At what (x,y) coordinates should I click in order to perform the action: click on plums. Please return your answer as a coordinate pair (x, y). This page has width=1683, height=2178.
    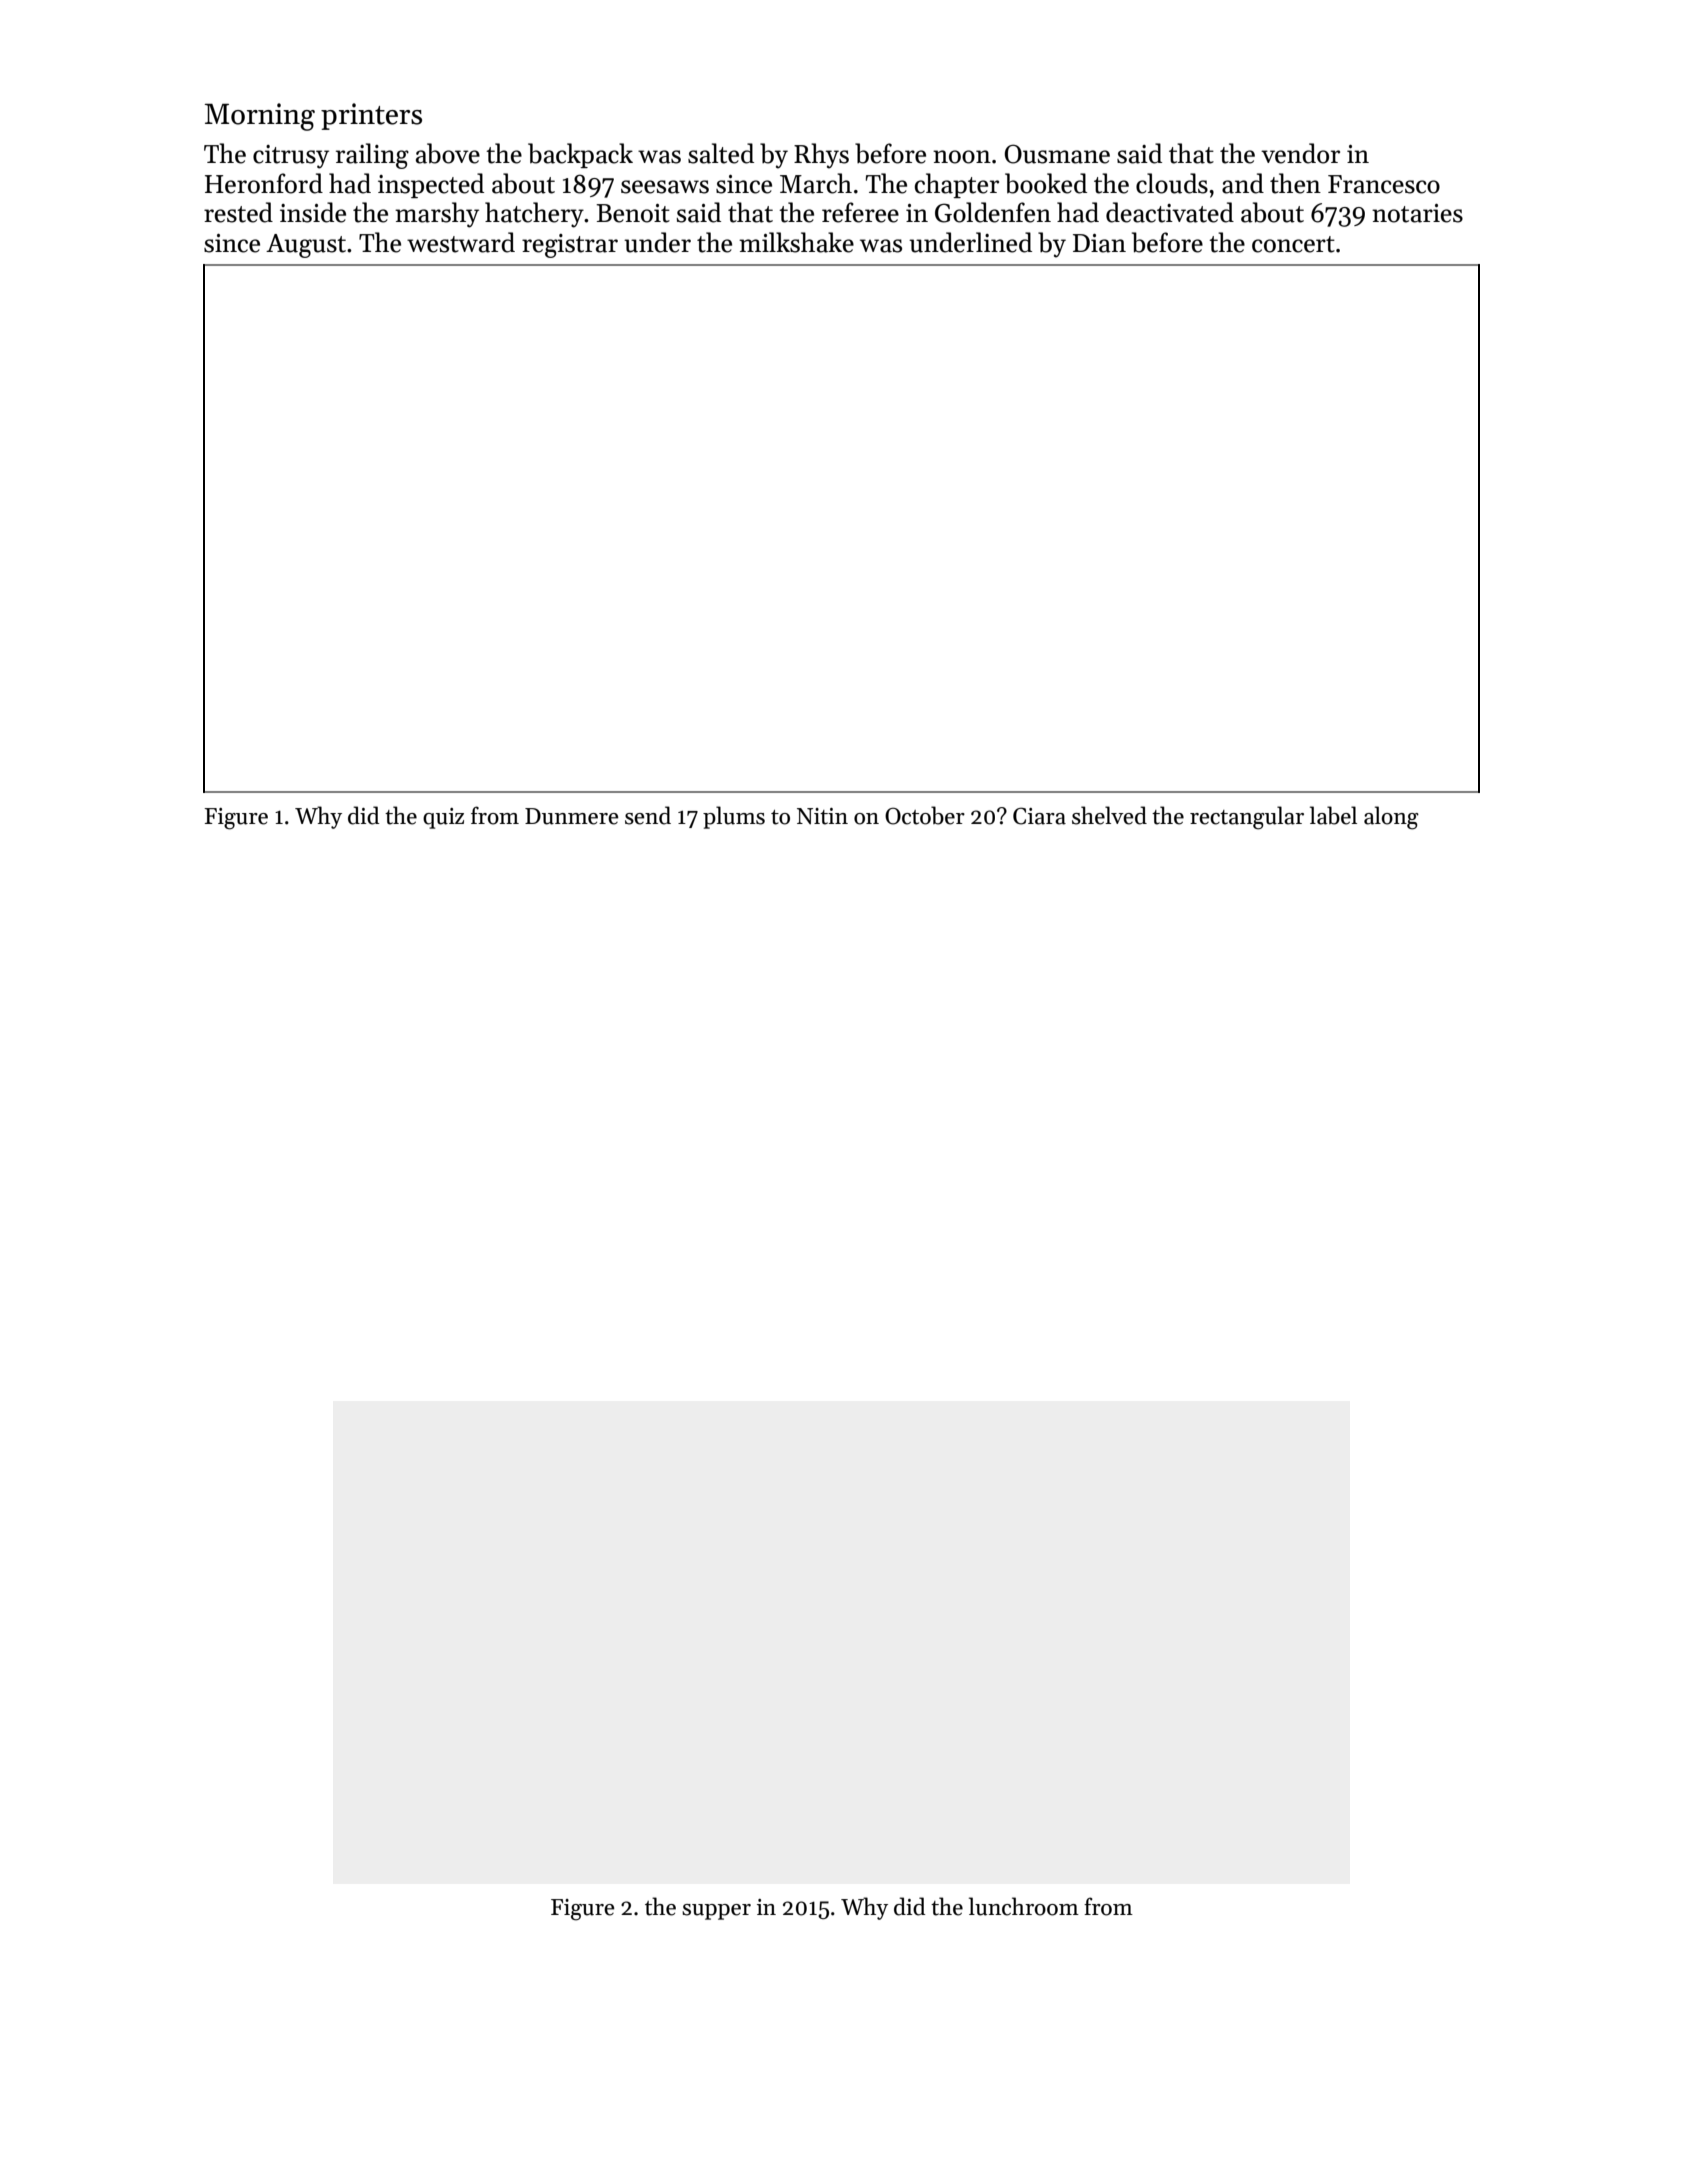
    Looking at the image, I should click on (734, 817).
